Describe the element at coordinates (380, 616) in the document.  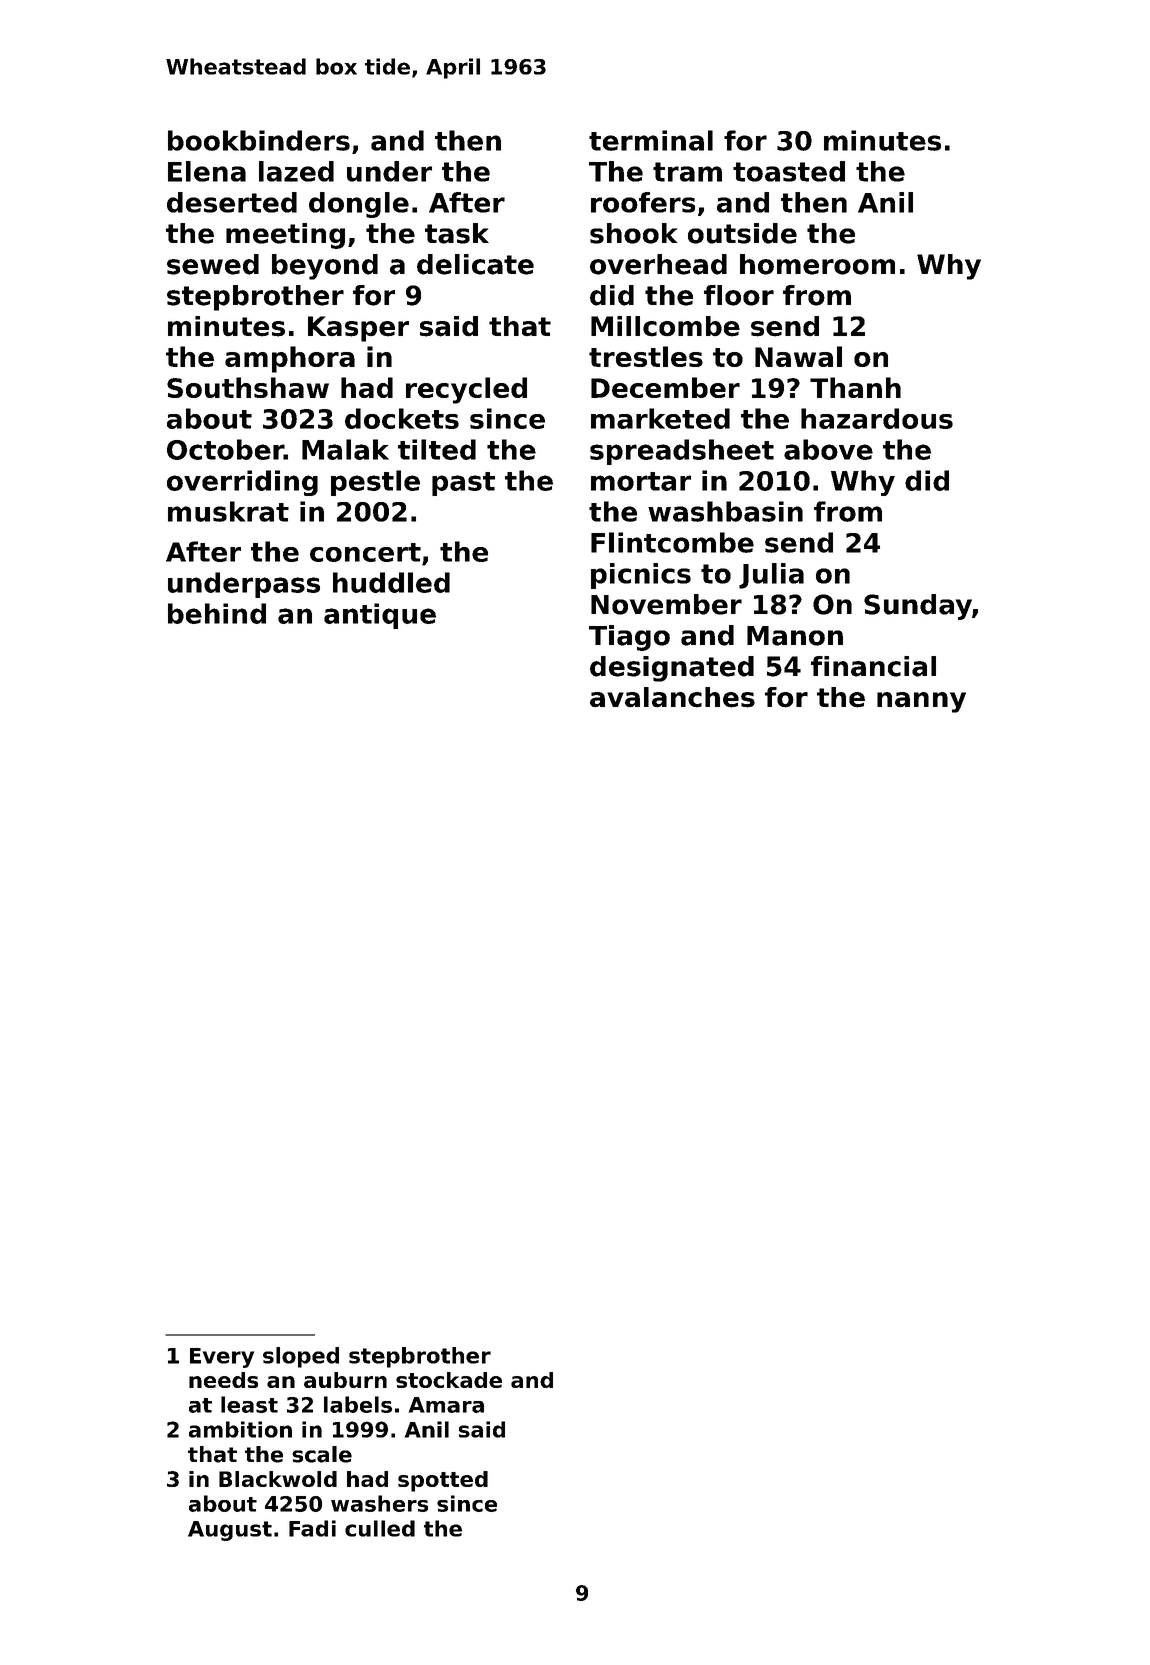
I see `antique` at that location.
